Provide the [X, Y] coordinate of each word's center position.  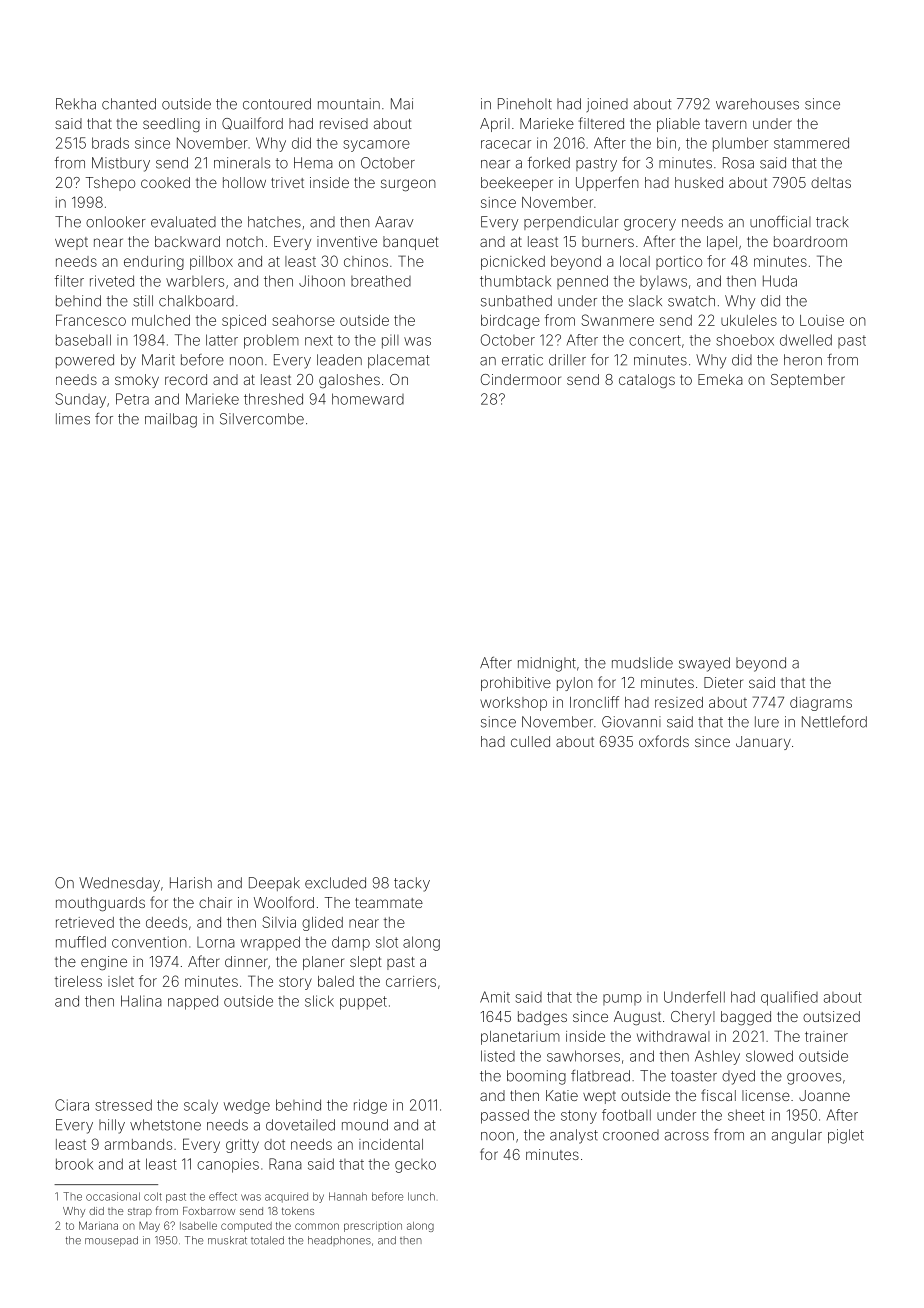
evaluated [183, 222]
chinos [366, 261]
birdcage [510, 322]
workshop [513, 704]
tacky [412, 884]
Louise [822, 320]
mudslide [642, 663]
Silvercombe [262, 419]
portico [679, 263]
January [763, 743]
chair [215, 902]
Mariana [98, 1225]
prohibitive [516, 684]
